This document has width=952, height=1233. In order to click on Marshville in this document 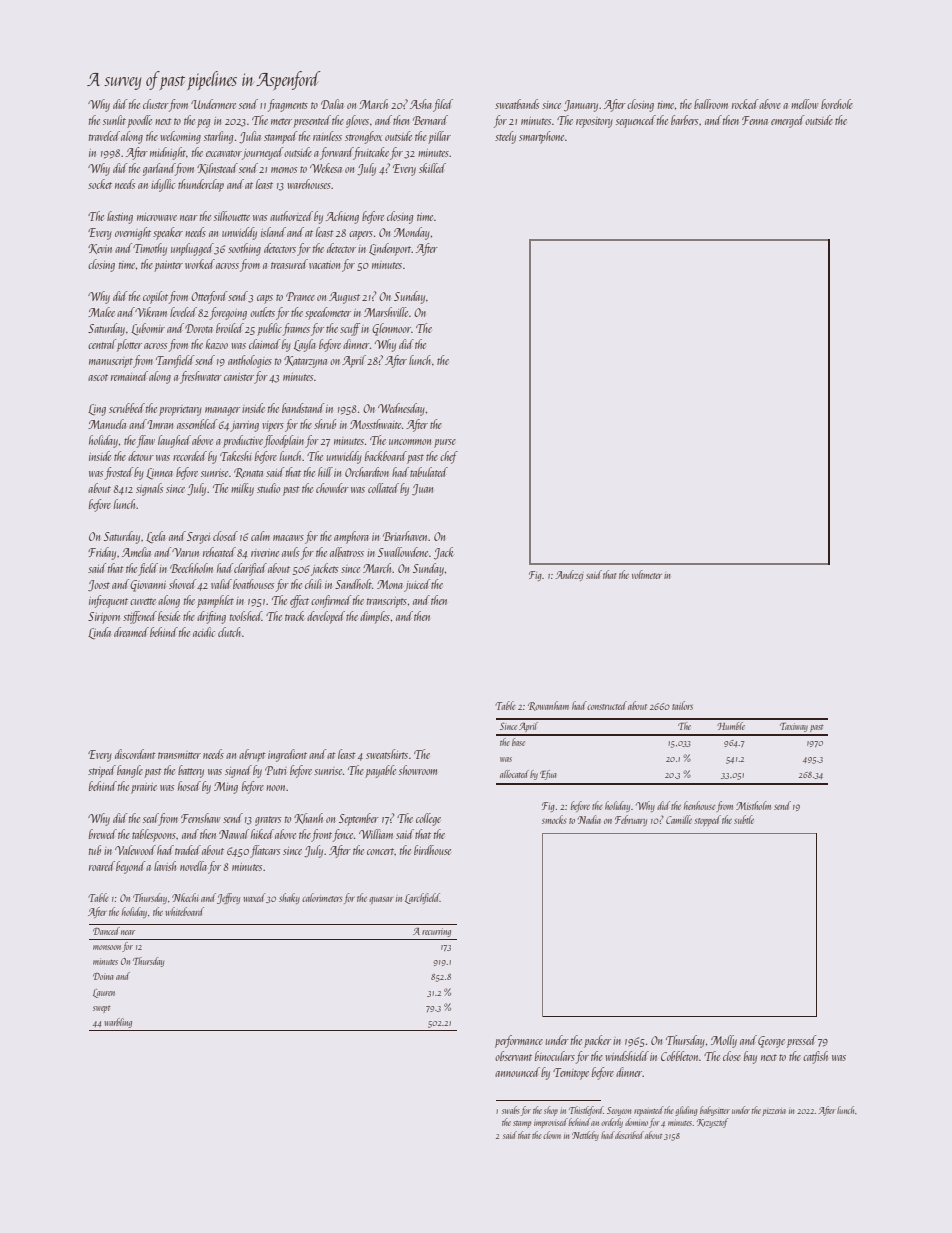, I will do `click(386, 312)`.
